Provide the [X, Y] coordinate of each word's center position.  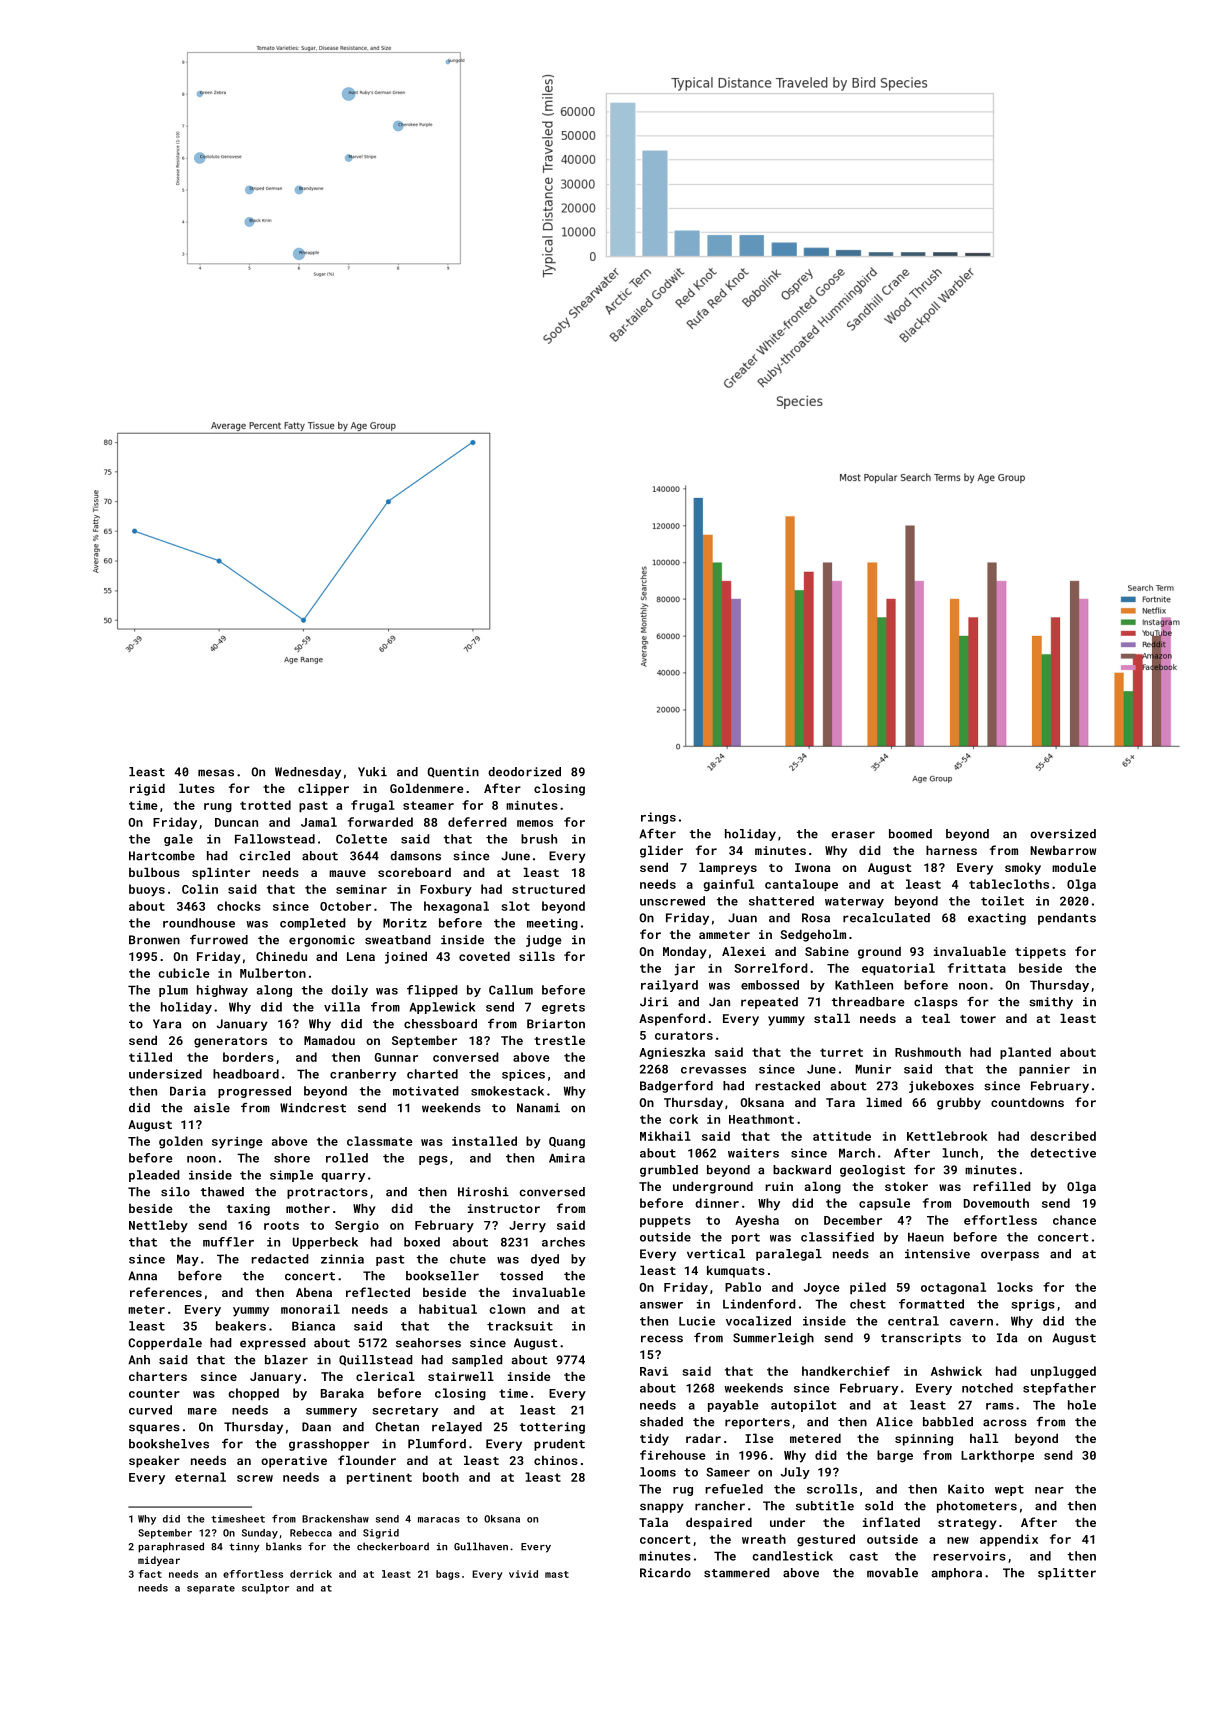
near [1049, 1490]
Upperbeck [325, 1243]
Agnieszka [672, 1053]
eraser [853, 835]
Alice [894, 1422]
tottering [552, 1428]
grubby [959, 1103]
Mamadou [329, 1040]
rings [658, 818]
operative [294, 1462]
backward [802, 1170]
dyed [545, 1260]
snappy [662, 1508]
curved [150, 1410]
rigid [147, 789]
